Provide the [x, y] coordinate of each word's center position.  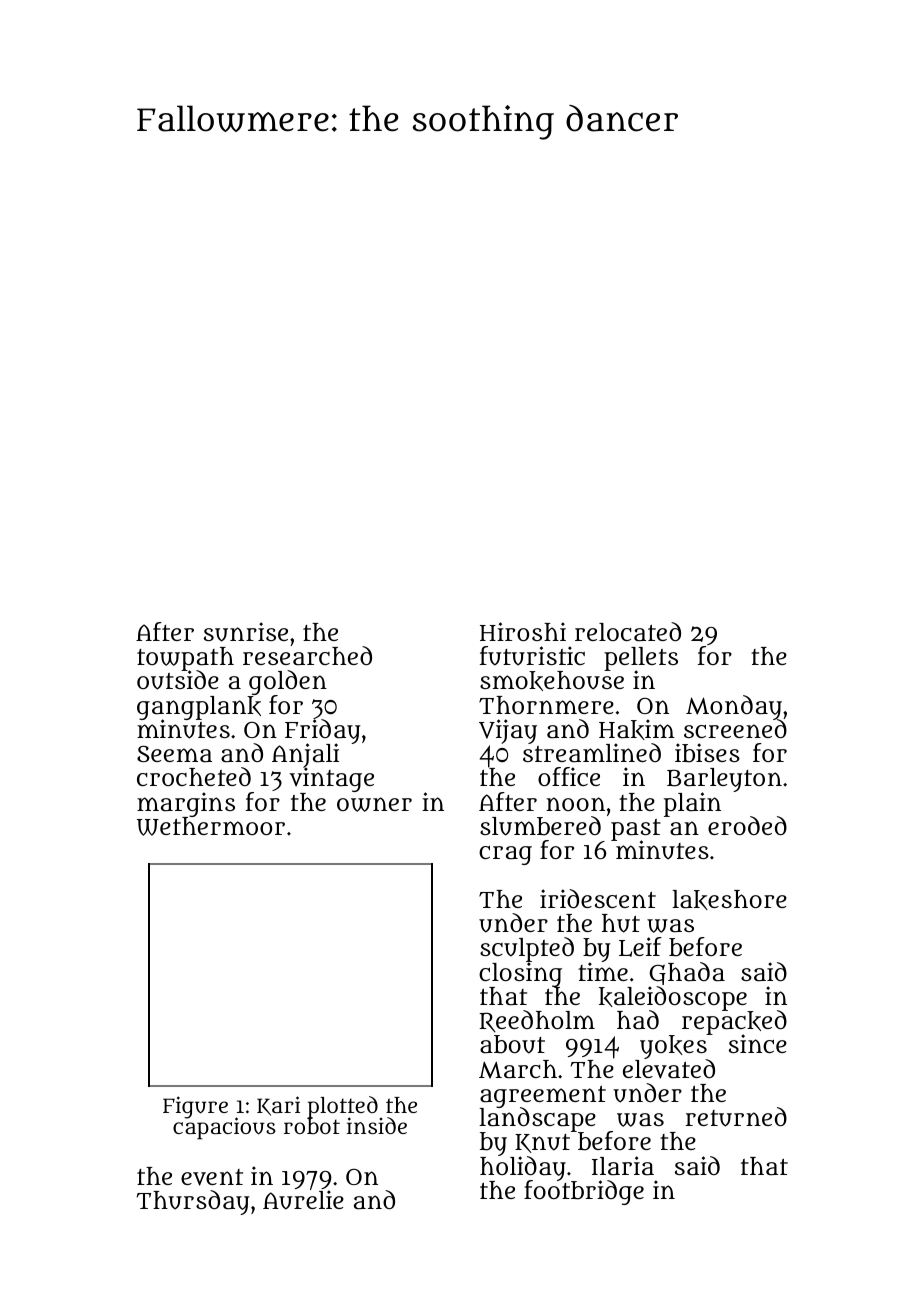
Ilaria [623, 1166]
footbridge [584, 1193]
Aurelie [303, 1200]
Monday [734, 707]
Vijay [508, 731]
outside [178, 680]
